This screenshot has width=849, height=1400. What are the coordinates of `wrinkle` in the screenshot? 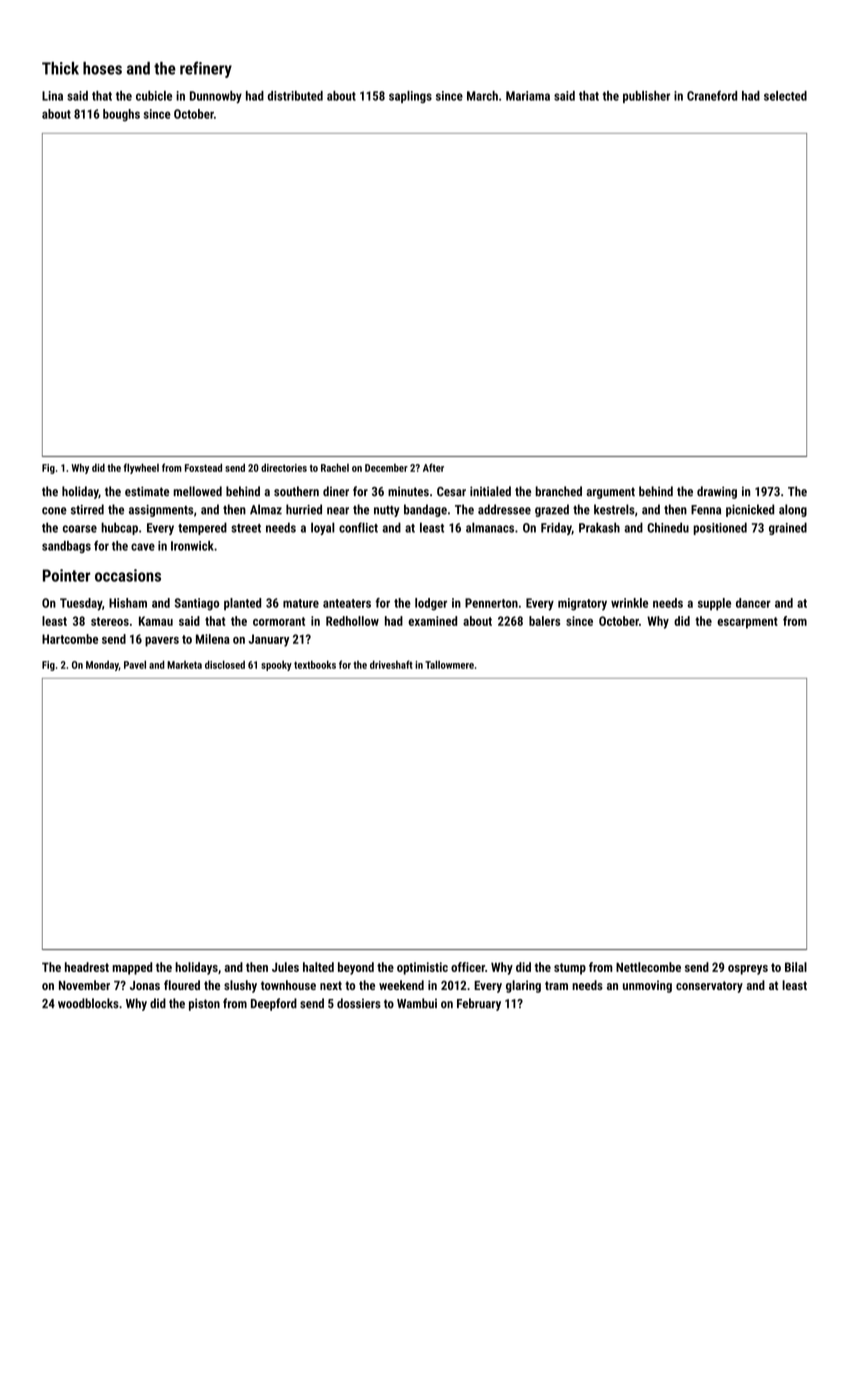 It's located at (629, 603).
